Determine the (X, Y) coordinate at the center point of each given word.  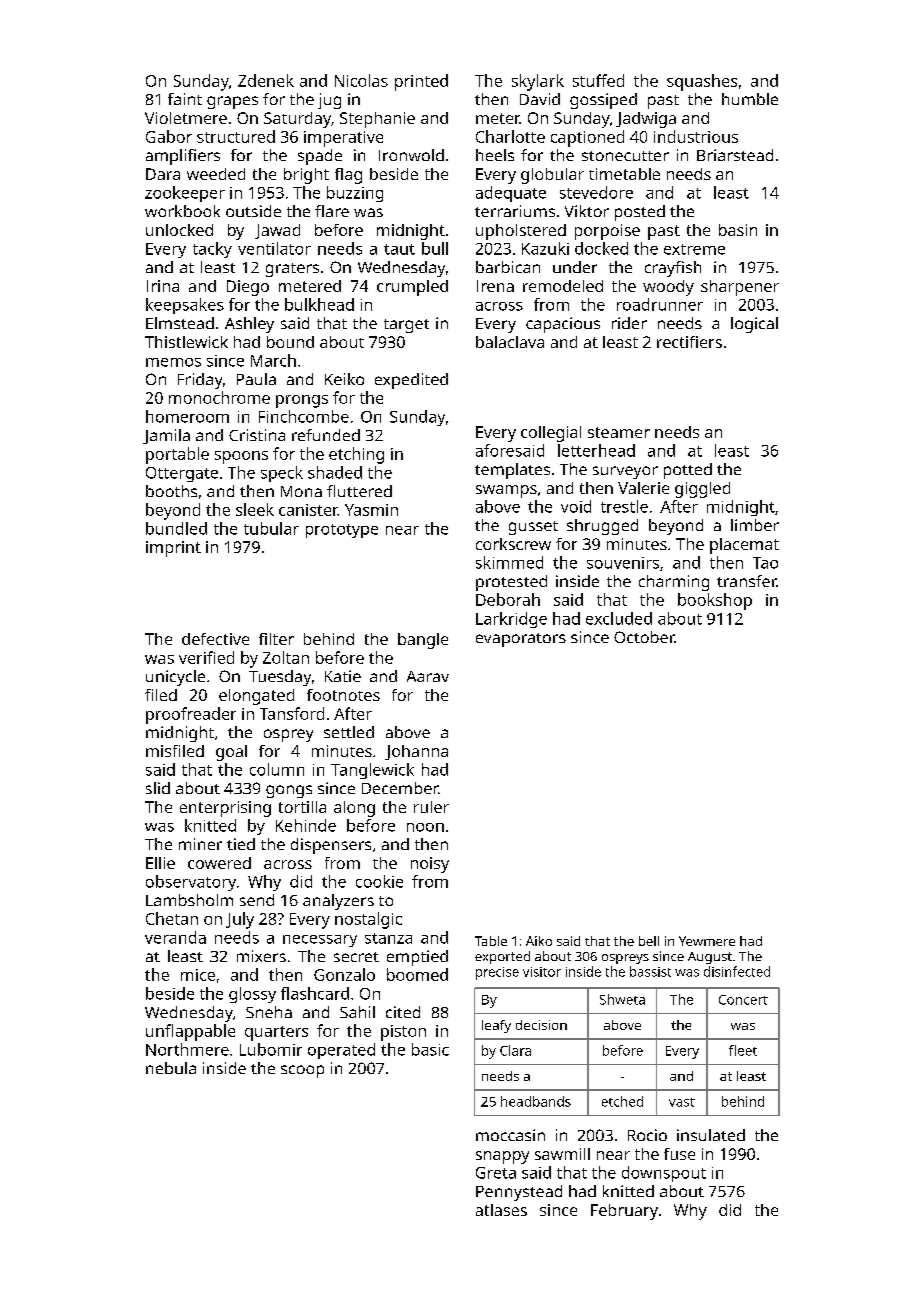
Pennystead (519, 1193)
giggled (702, 490)
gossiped (603, 101)
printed (421, 82)
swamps (506, 491)
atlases (501, 1210)
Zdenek (266, 80)
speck (282, 474)
